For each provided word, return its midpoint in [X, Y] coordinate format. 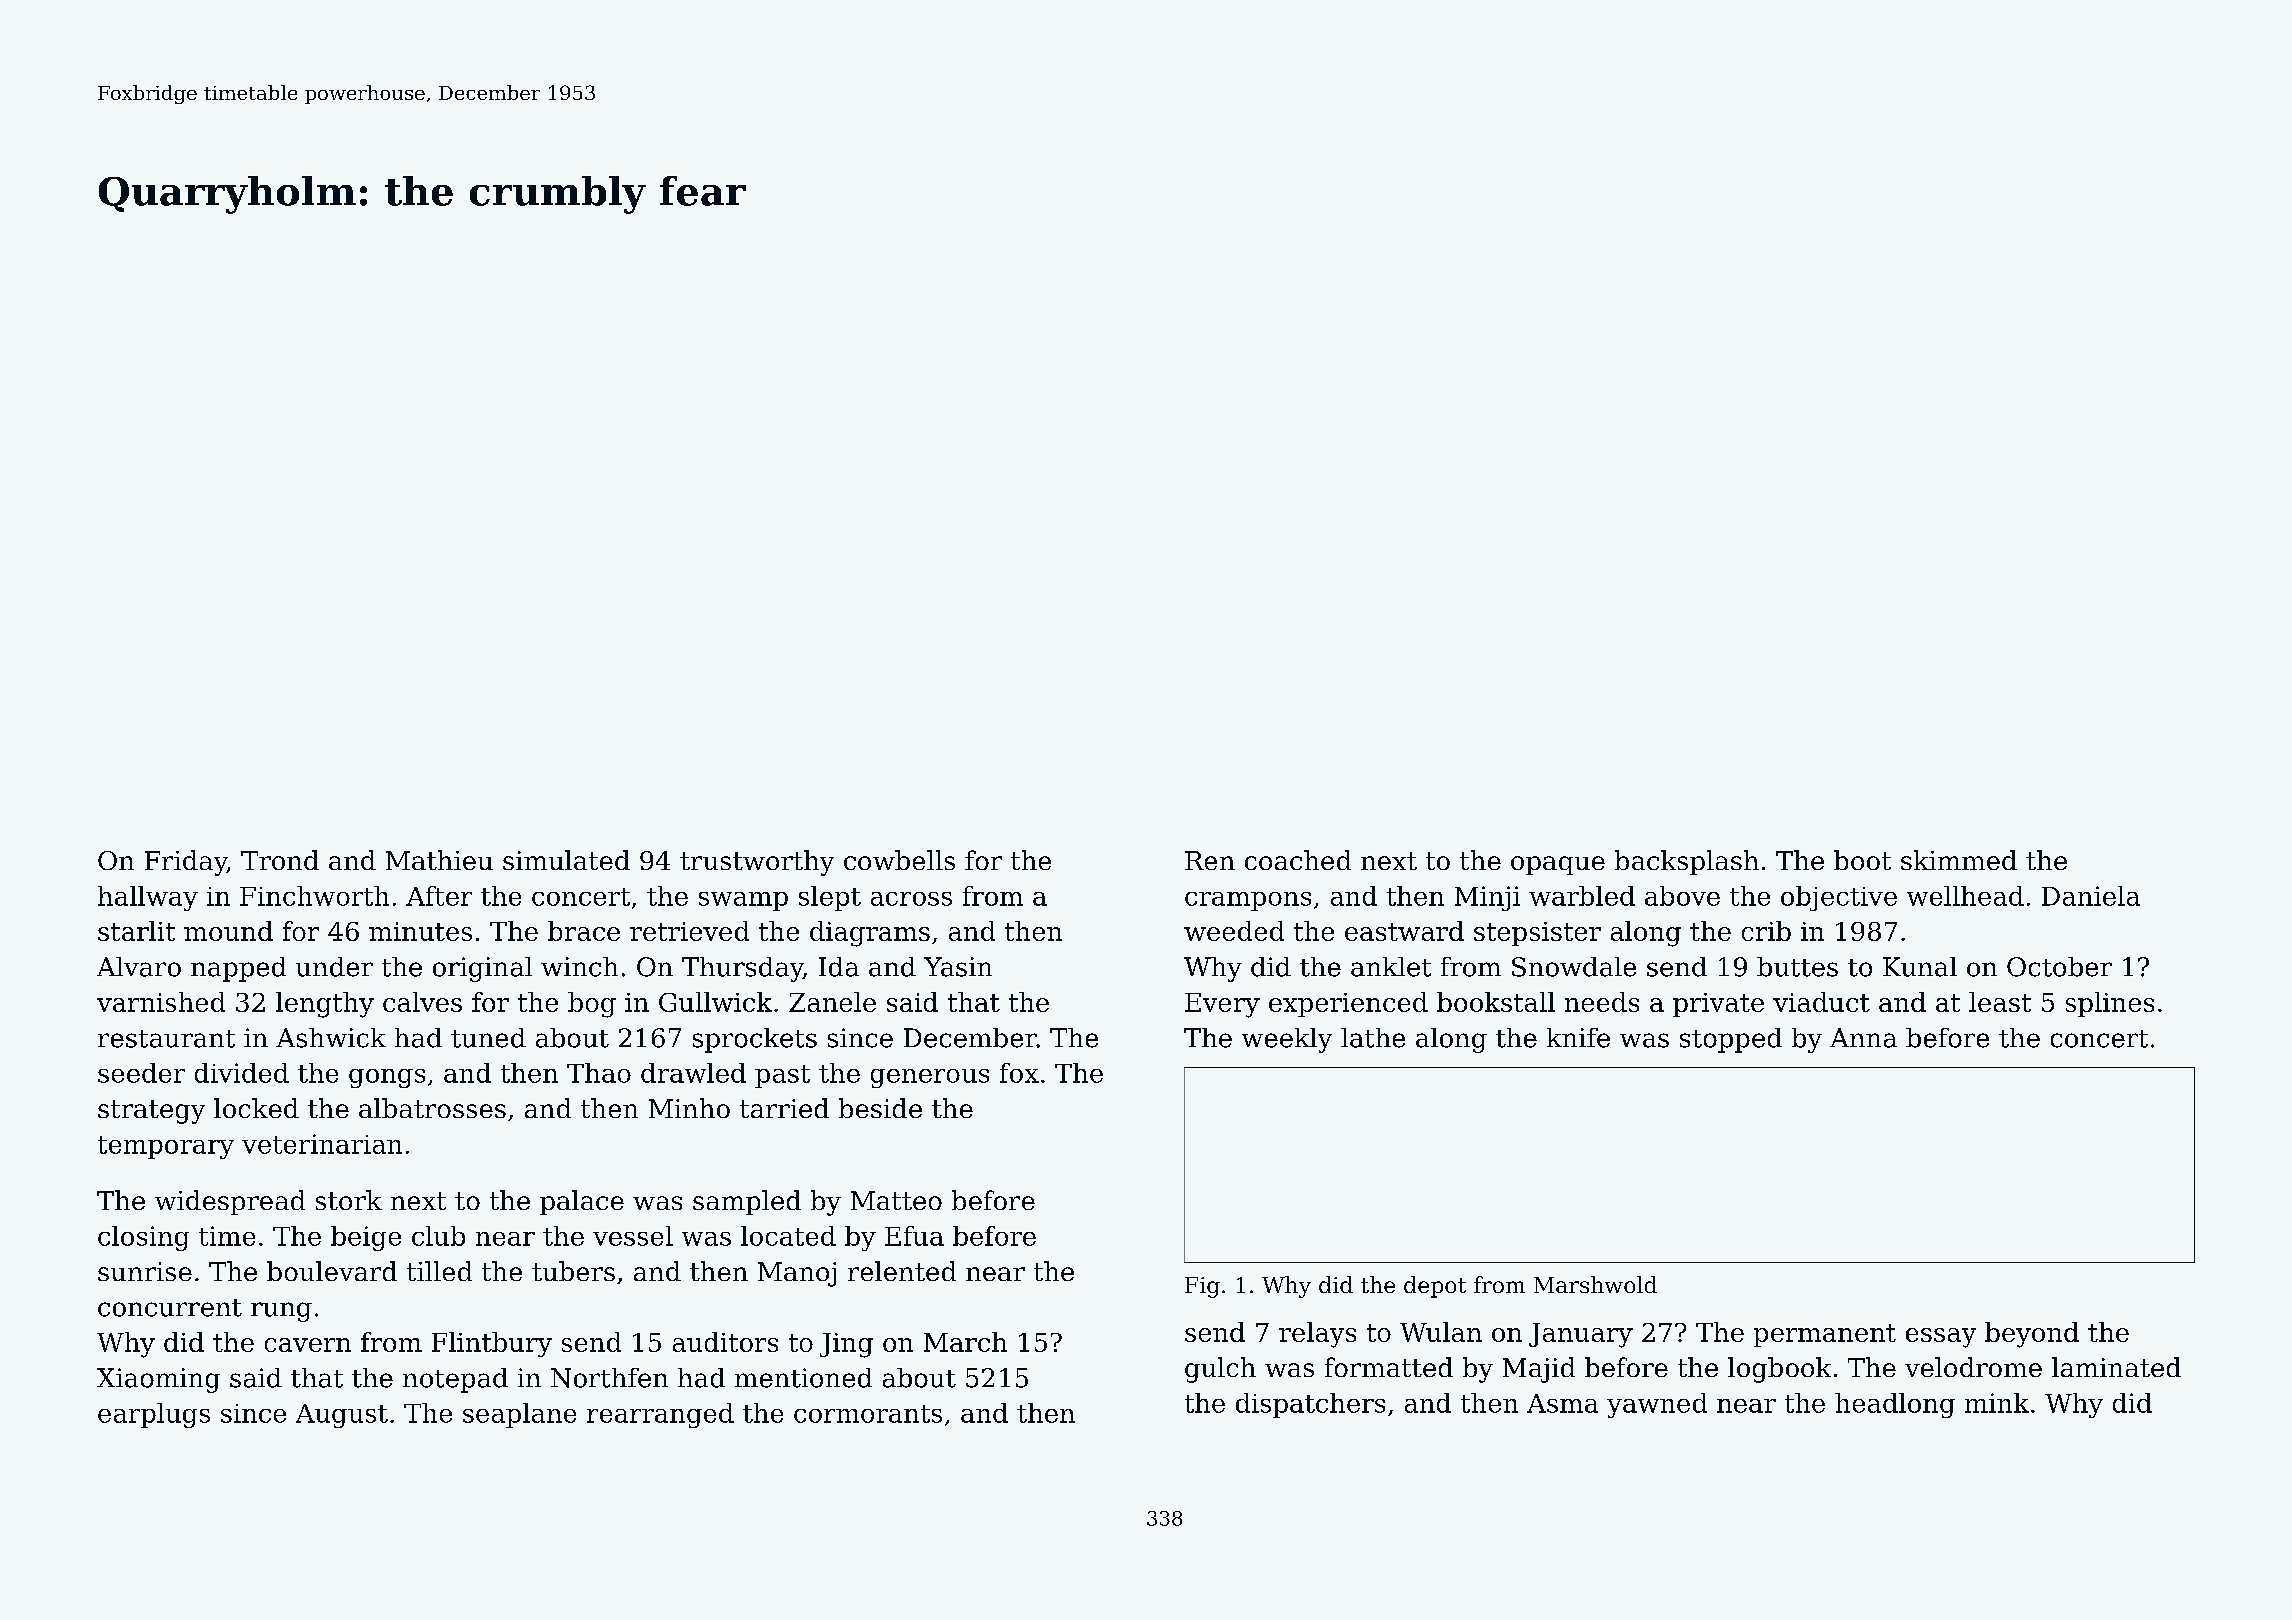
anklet [1391, 967]
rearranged [660, 1415]
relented [902, 1271]
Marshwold [1595, 1284]
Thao [599, 1073]
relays [1317, 1335]
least [2000, 1002]
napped [238, 969]
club [438, 1236]
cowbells [899, 860]
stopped [1731, 1040]
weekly [1287, 1040]
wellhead [1965, 896]
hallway [148, 898]
